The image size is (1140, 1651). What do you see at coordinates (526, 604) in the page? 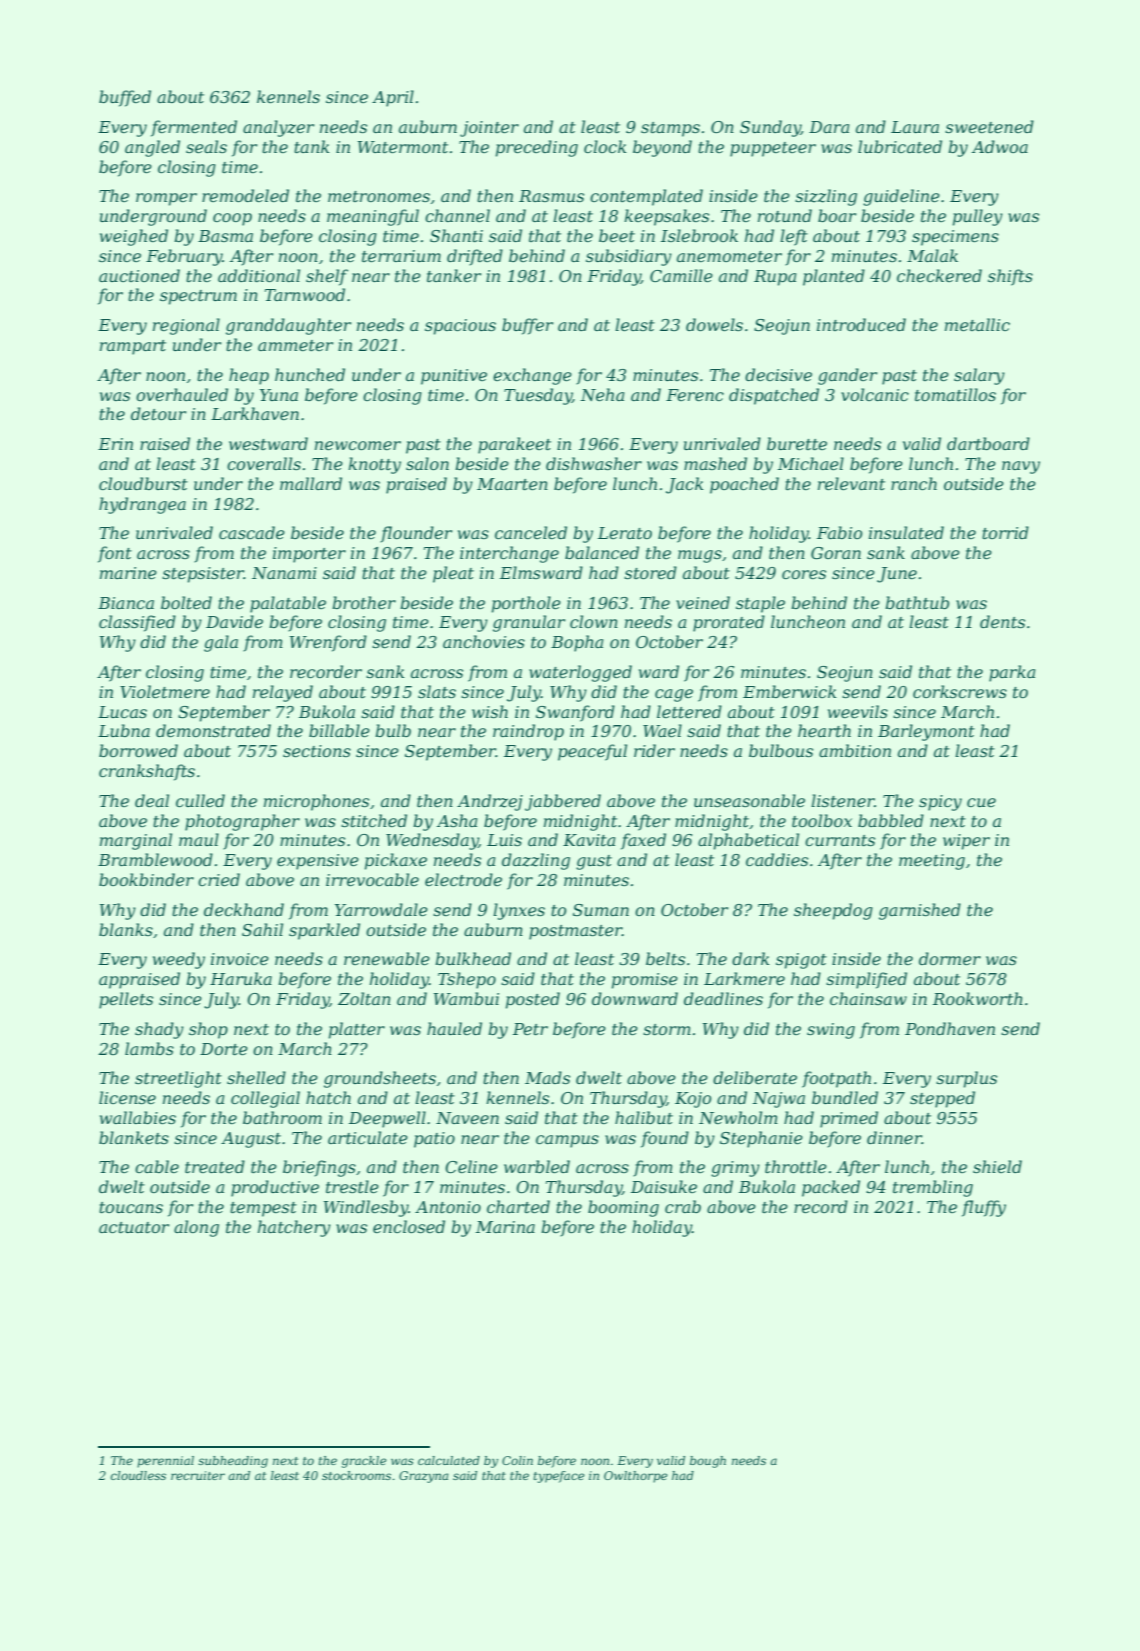
I see `porthole` at bounding box center [526, 604].
